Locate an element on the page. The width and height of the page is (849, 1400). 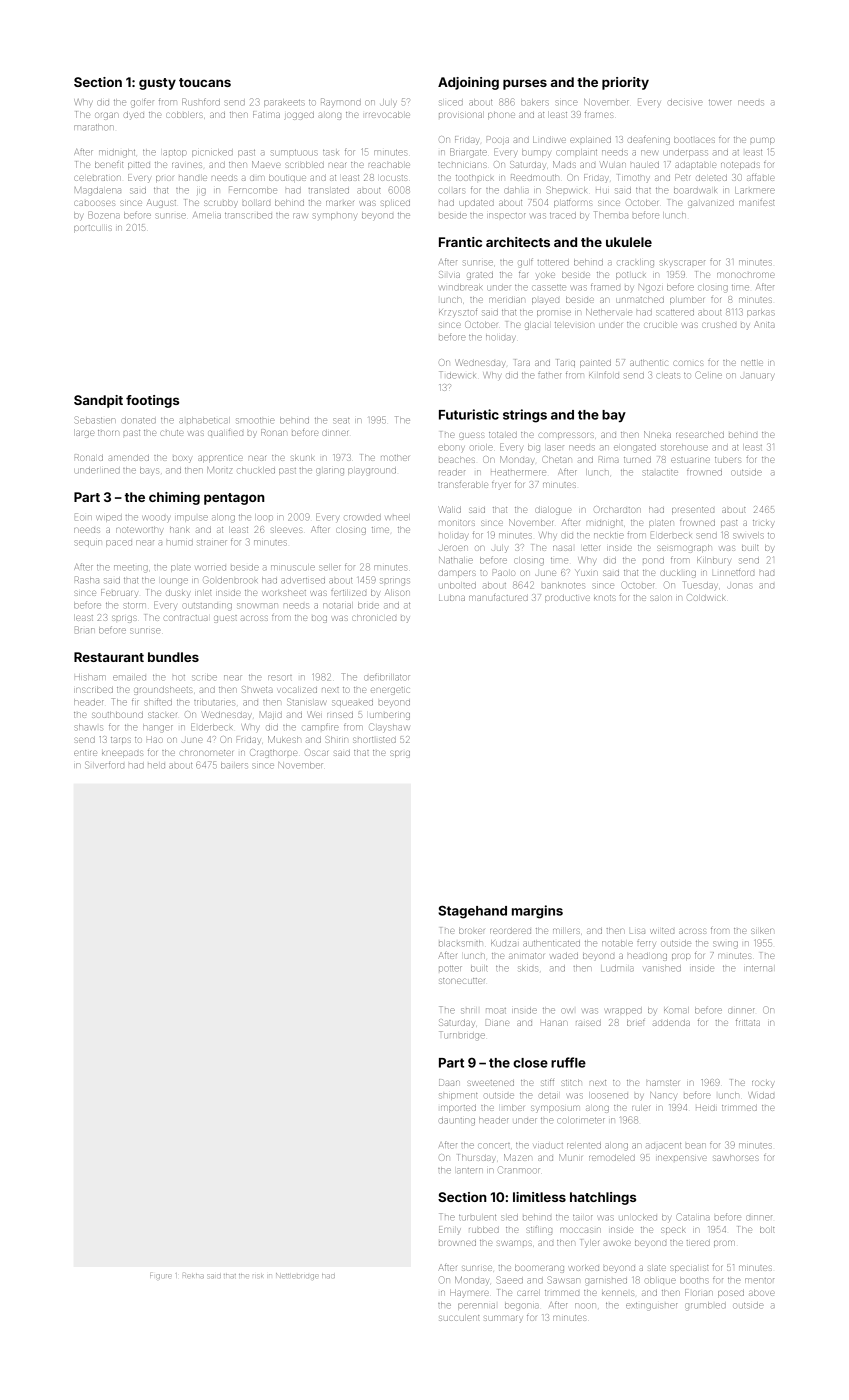
summary is located at coordinates (504, 1319).
